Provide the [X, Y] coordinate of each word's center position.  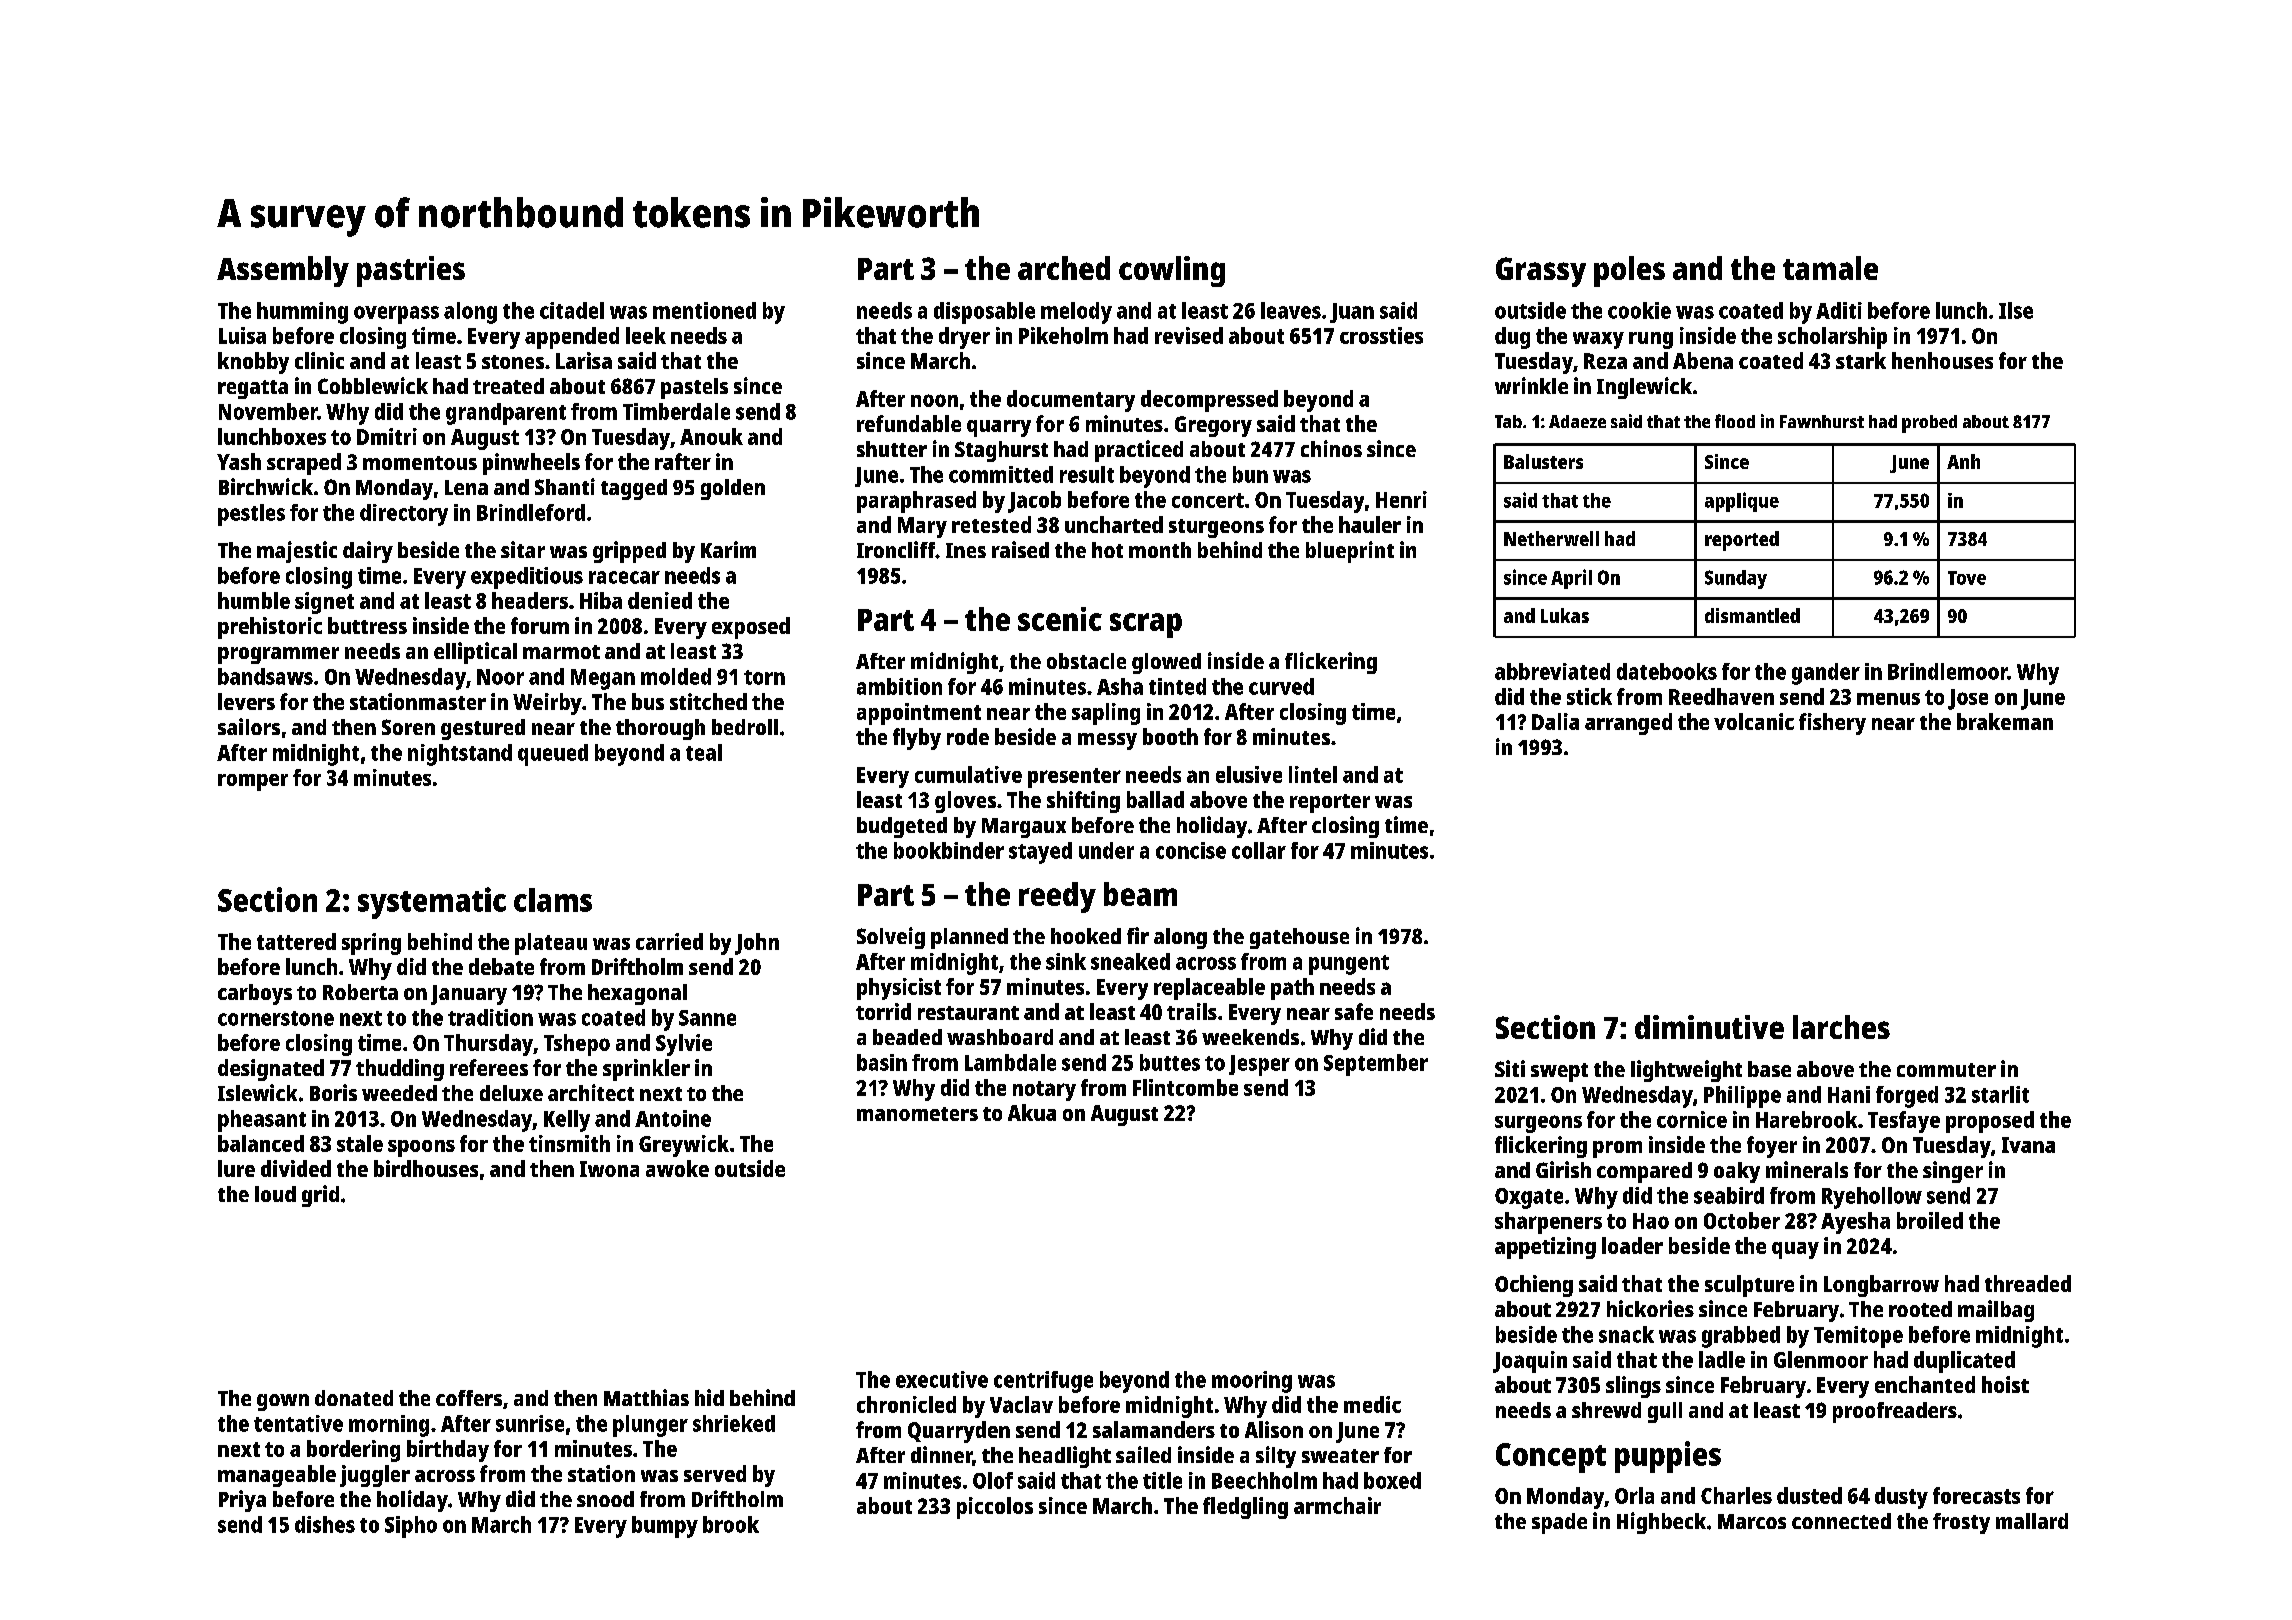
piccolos [995, 1508]
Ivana [2028, 1145]
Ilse [2016, 310]
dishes [325, 1524]
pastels [694, 388]
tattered [296, 941]
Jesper [1259, 1065]
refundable [909, 423]
